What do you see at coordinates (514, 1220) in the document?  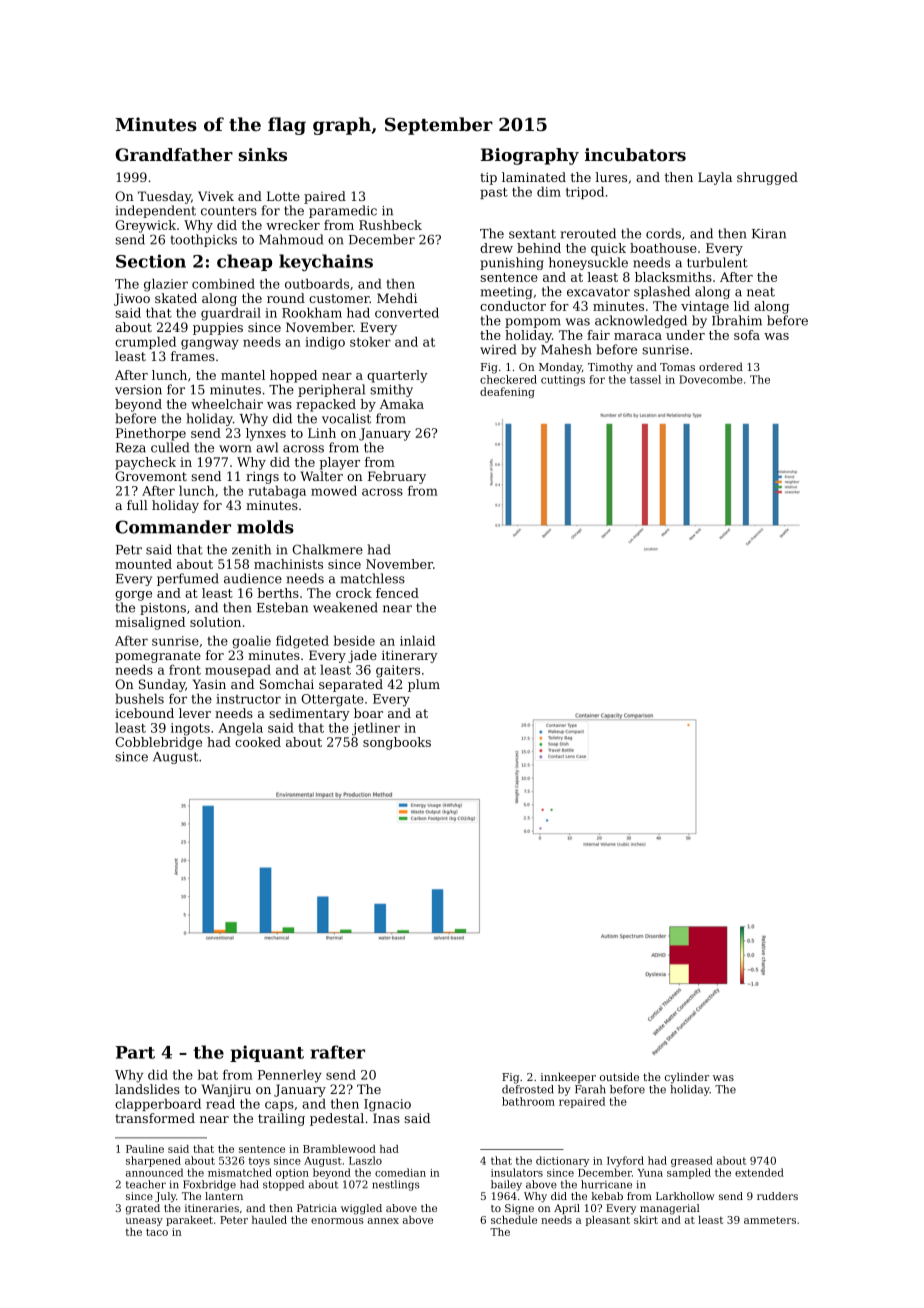 I see `schedule` at bounding box center [514, 1220].
